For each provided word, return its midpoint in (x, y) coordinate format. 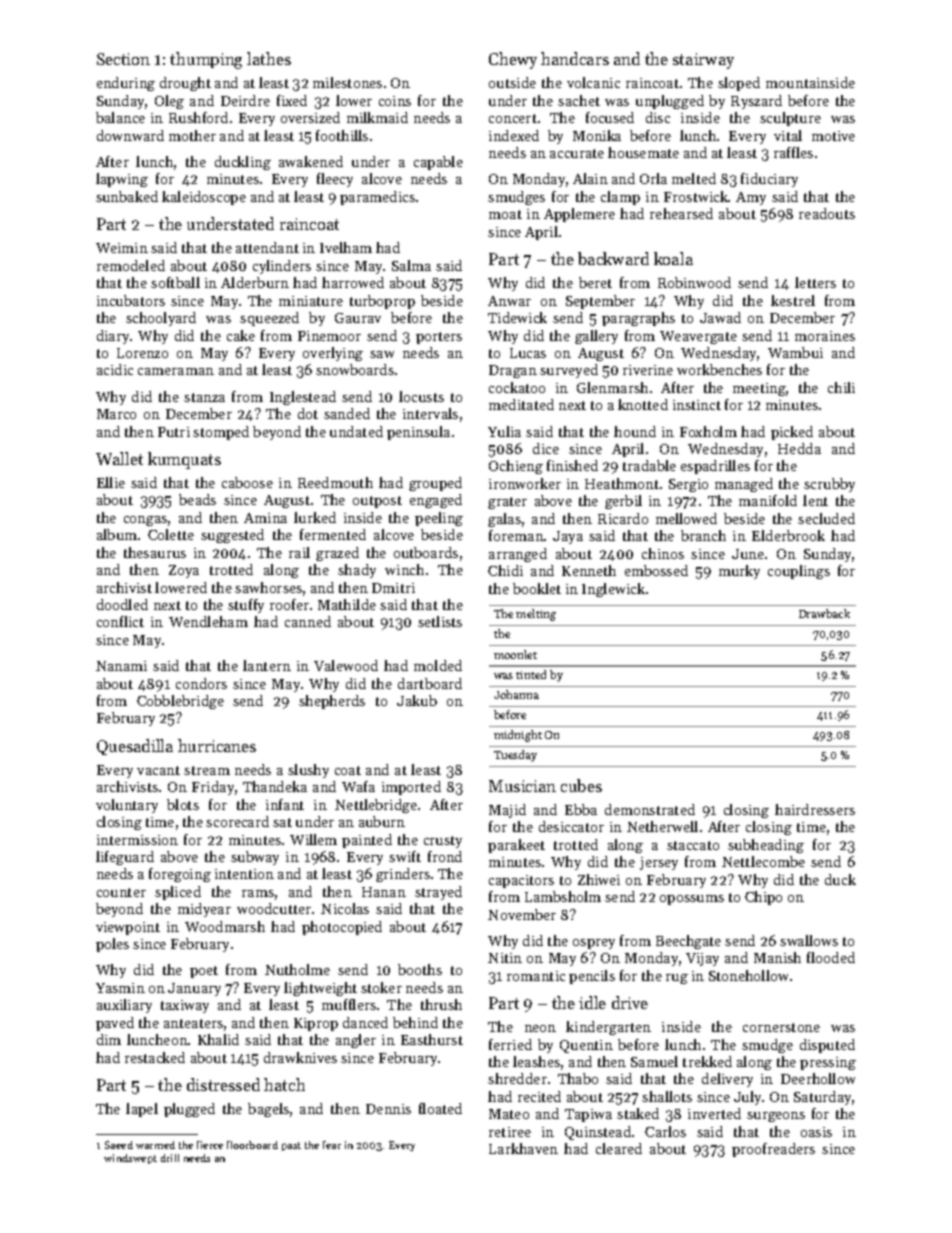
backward (613, 258)
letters (815, 282)
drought (185, 84)
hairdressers (815, 809)
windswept (130, 1159)
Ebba (581, 809)
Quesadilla (135, 747)
